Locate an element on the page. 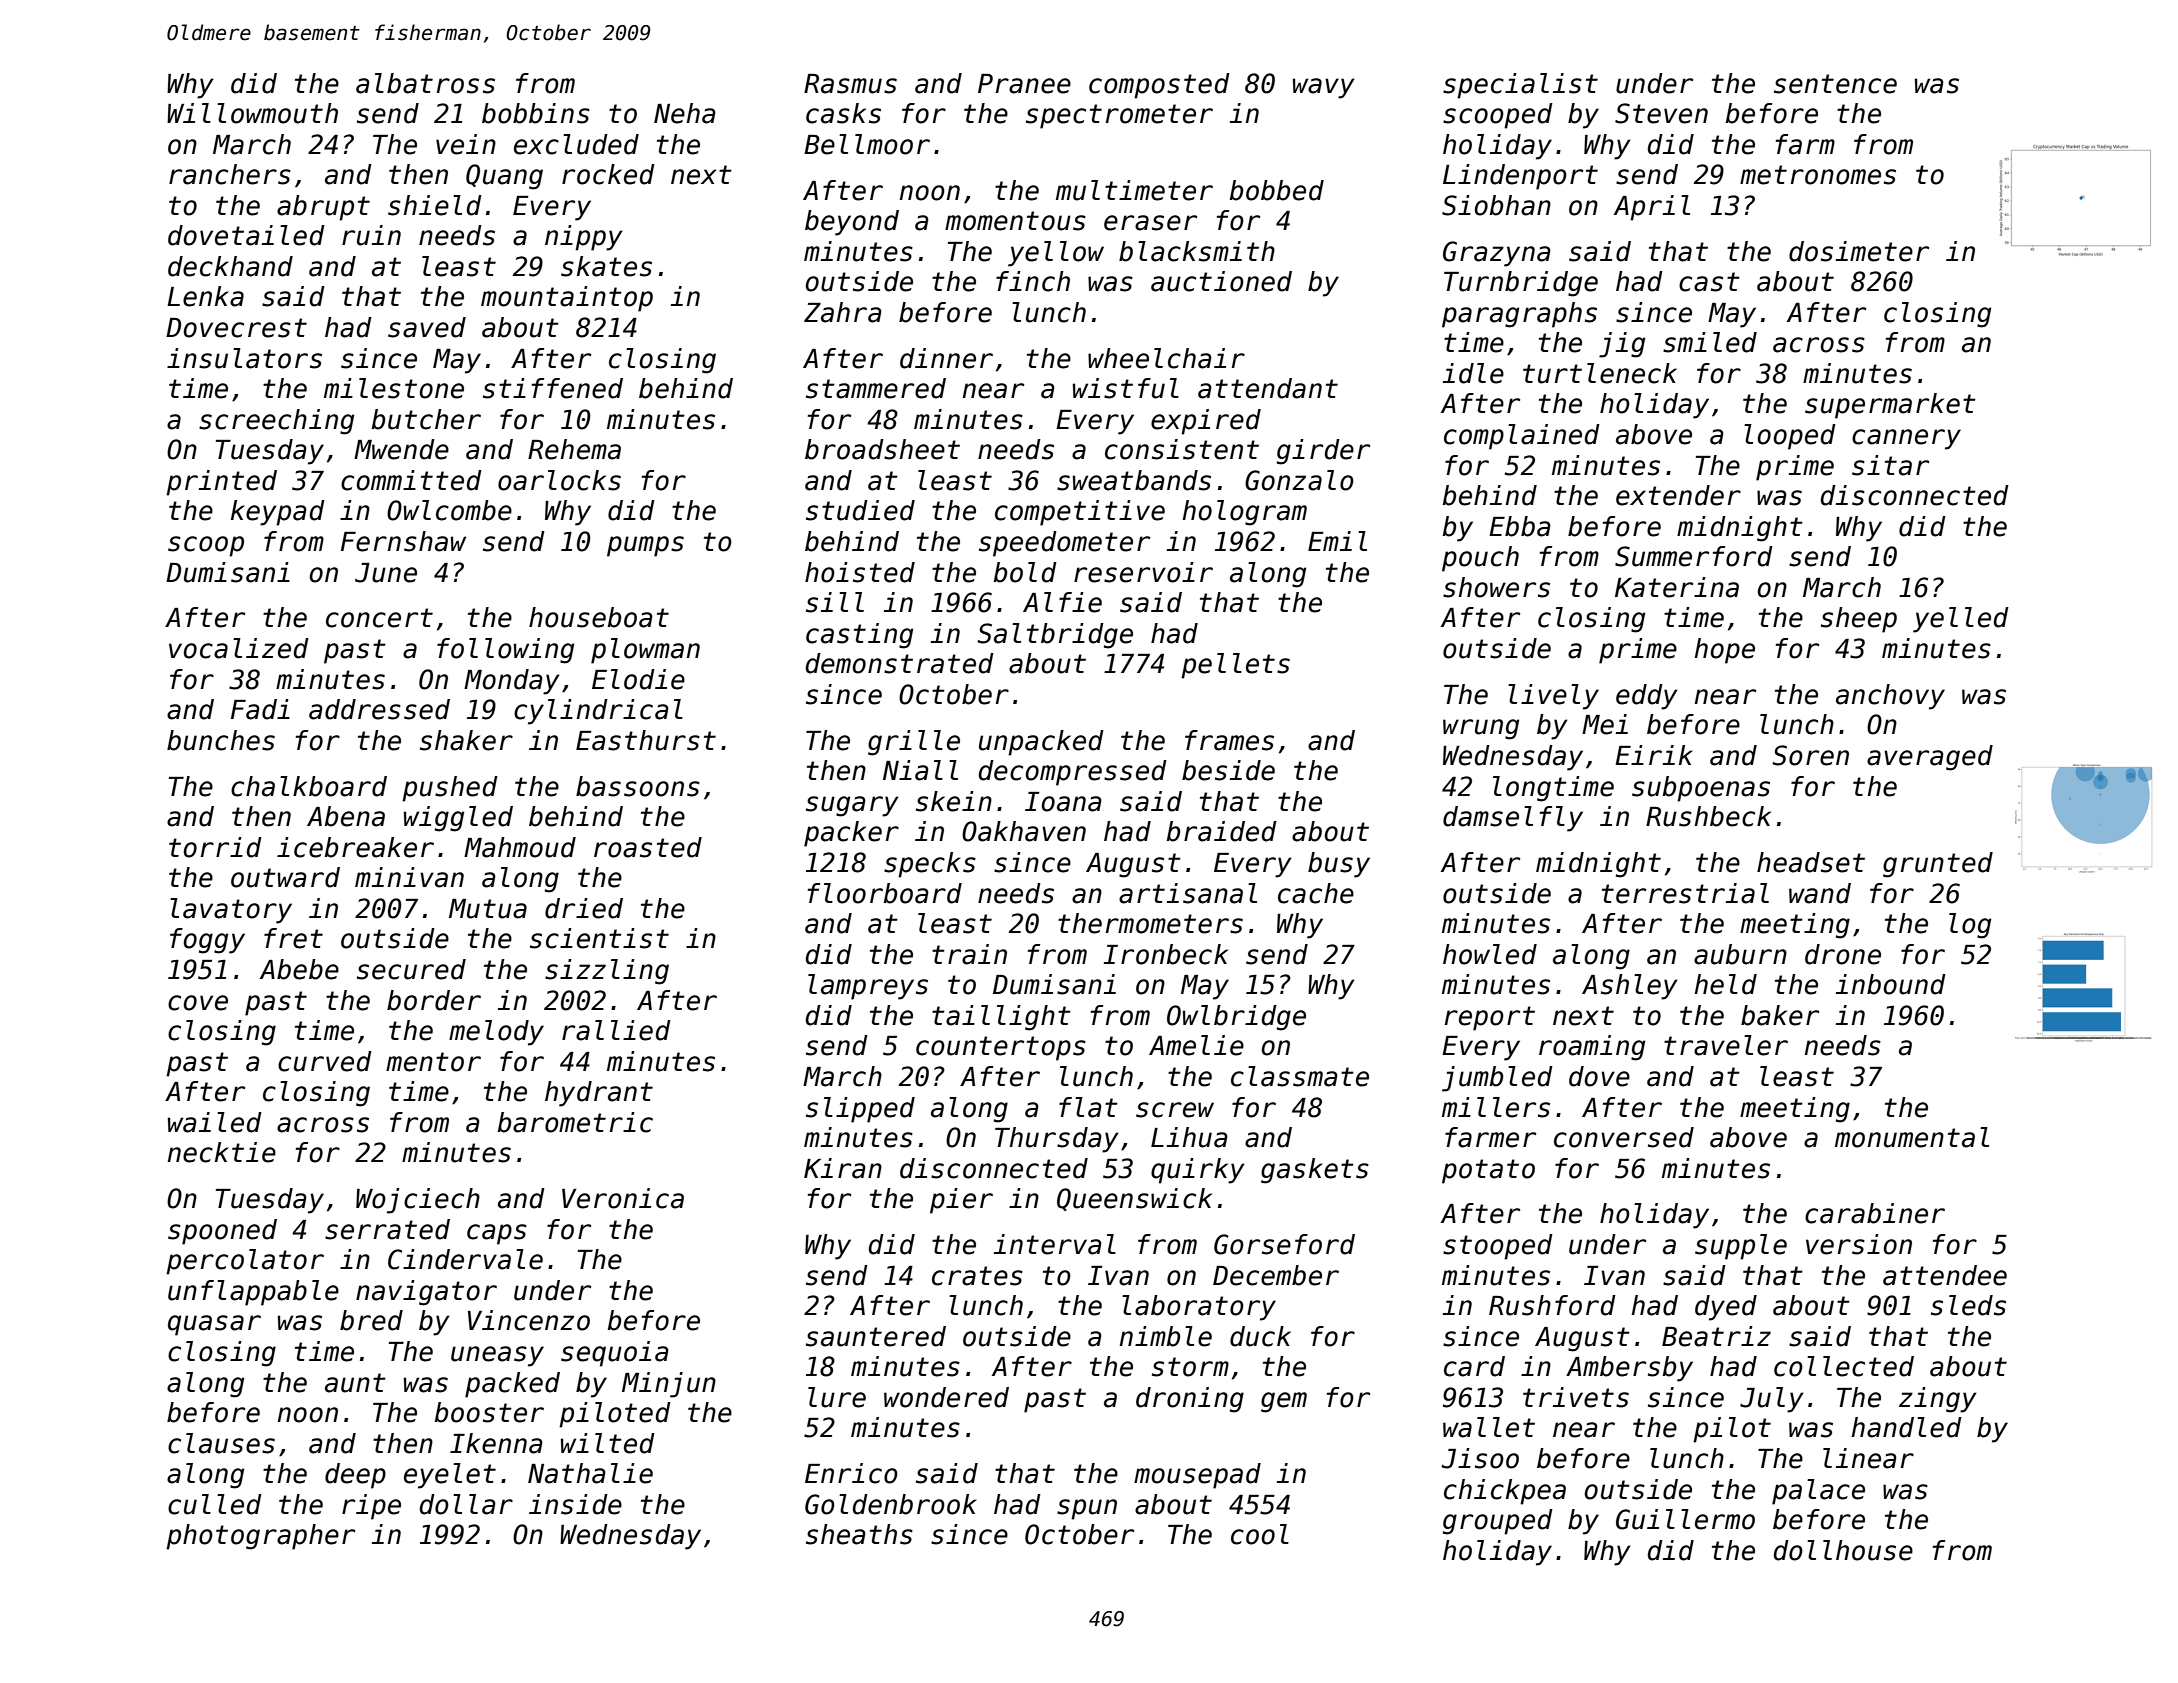  concert is located at coordinates (379, 618).
